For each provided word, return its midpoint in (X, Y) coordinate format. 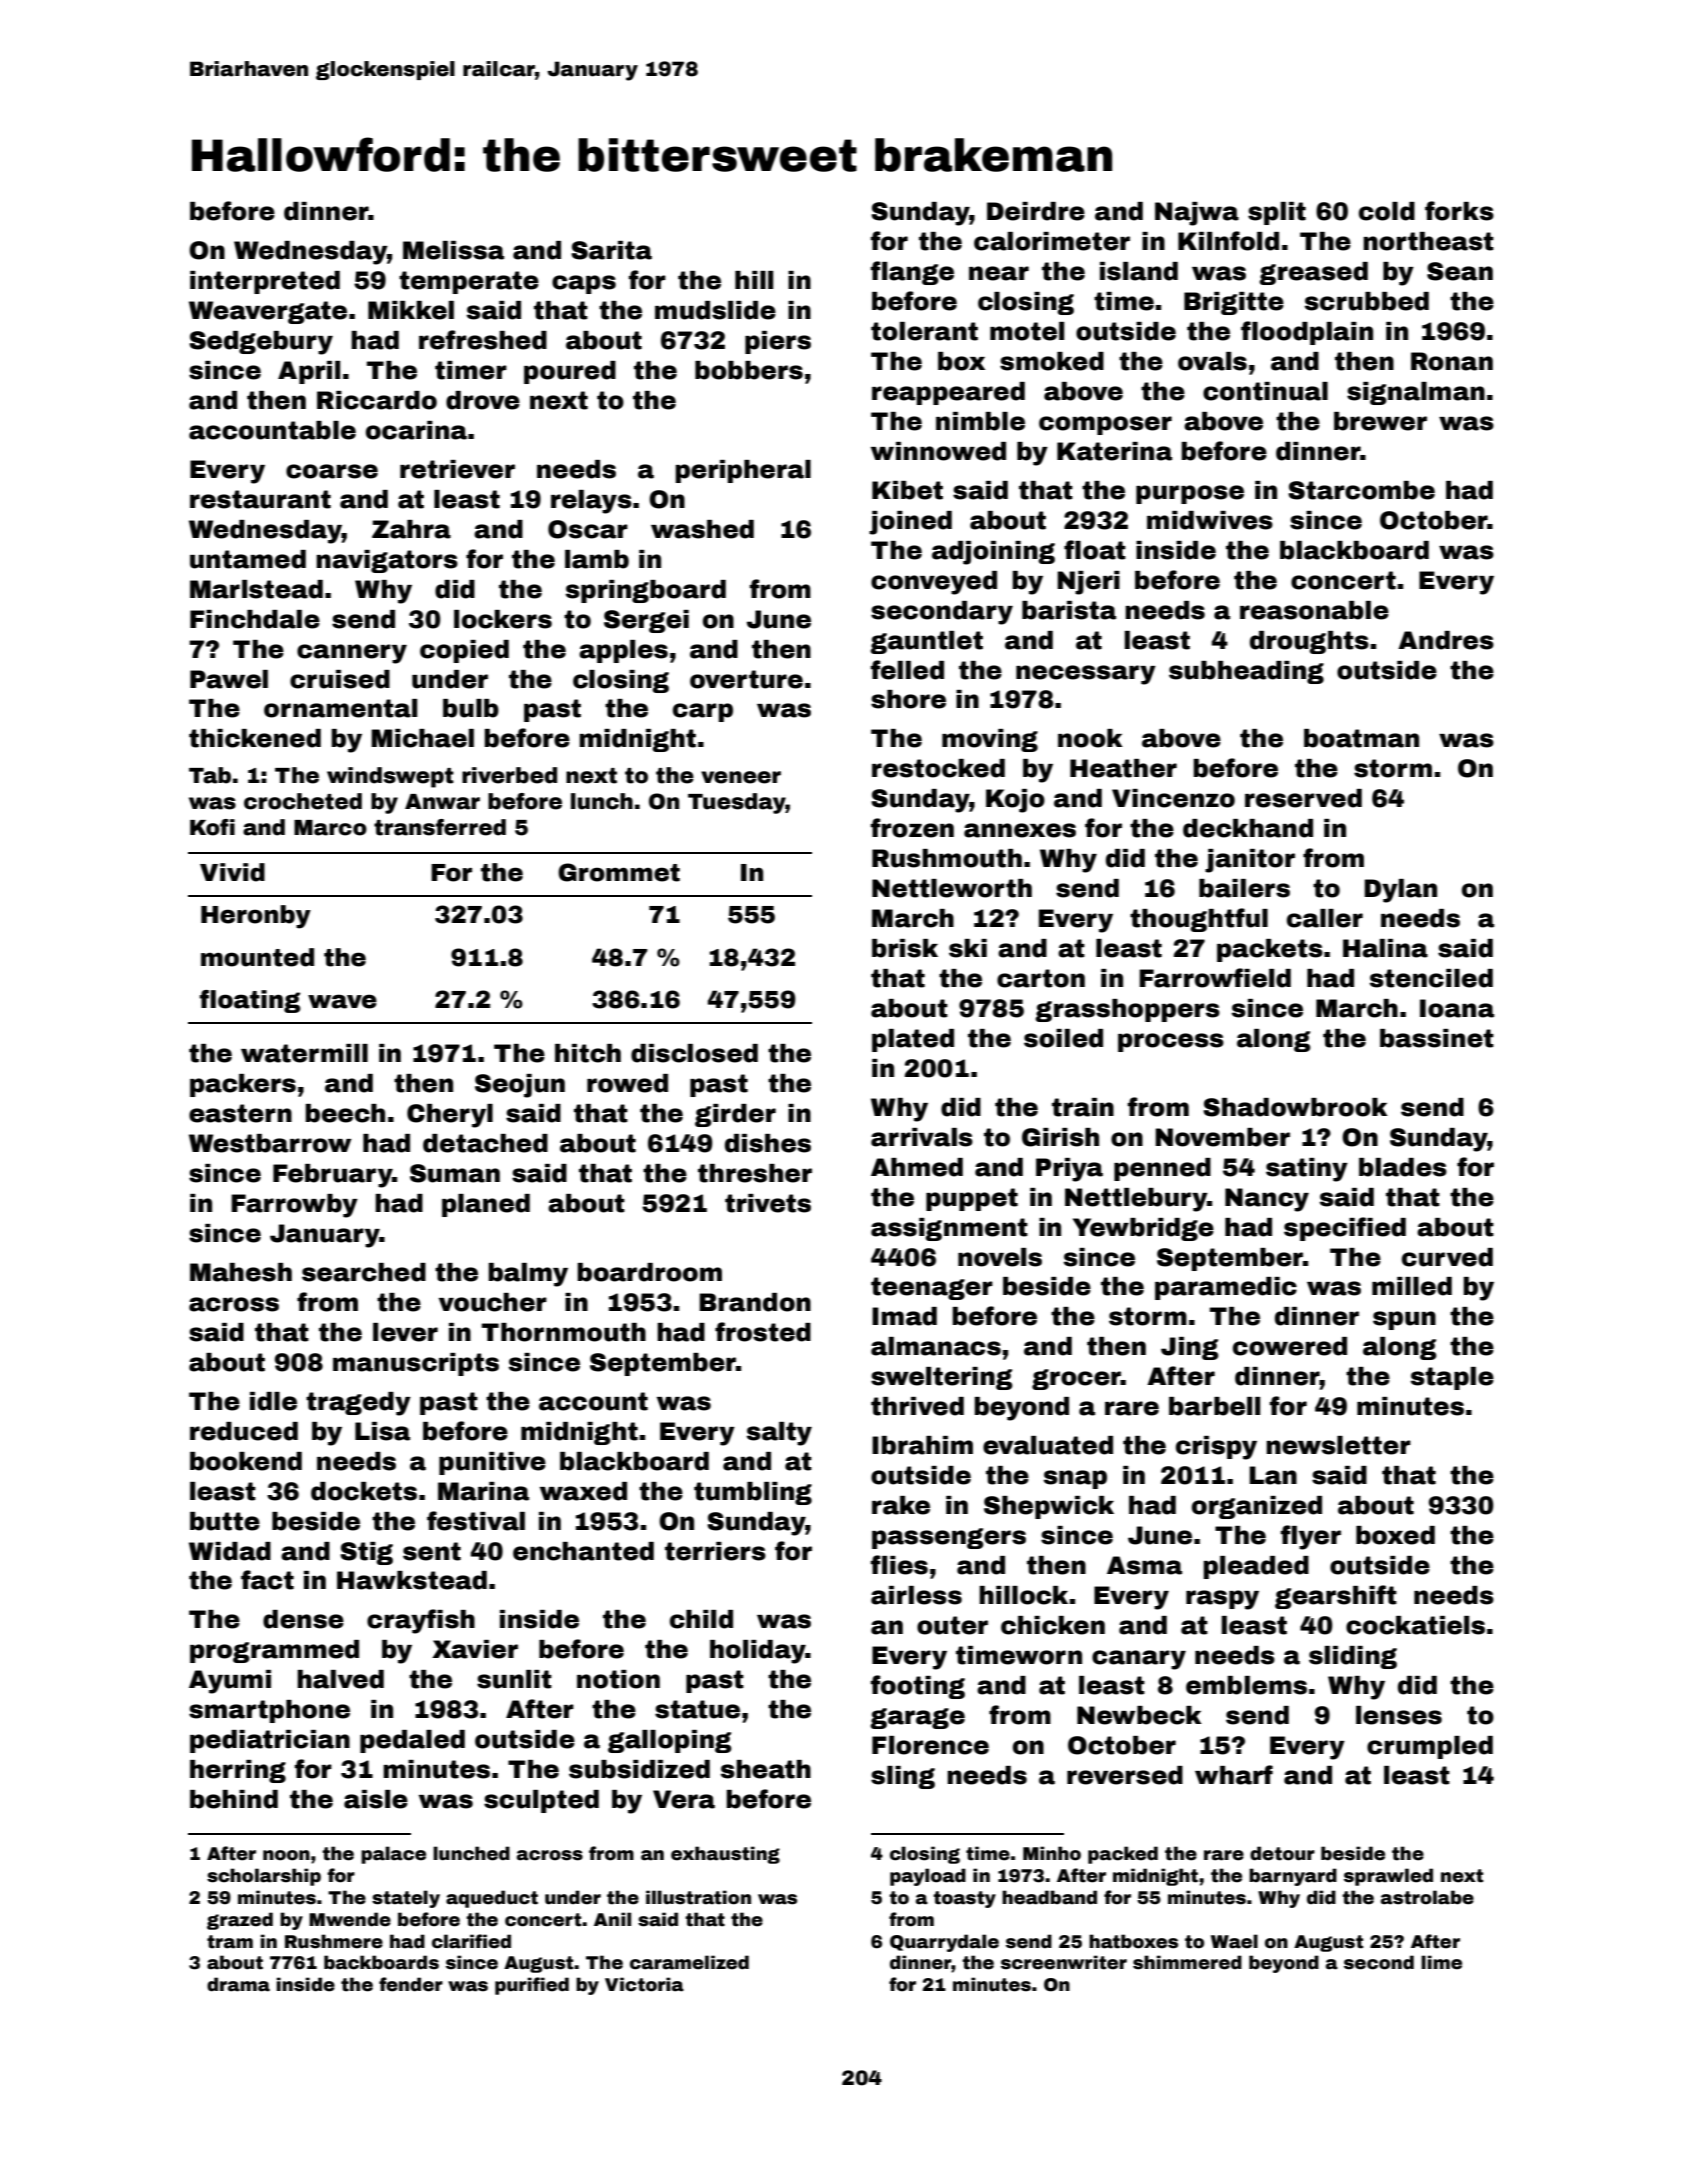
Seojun (520, 1086)
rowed (627, 1083)
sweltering (942, 1378)
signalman (1416, 393)
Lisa (382, 1431)
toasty (964, 1899)
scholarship (264, 1877)
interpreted (265, 282)
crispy (1216, 1448)
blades (1403, 1167)
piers (778, 342)
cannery (352, 654)
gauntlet (926, 642)
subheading (1246, 672)
